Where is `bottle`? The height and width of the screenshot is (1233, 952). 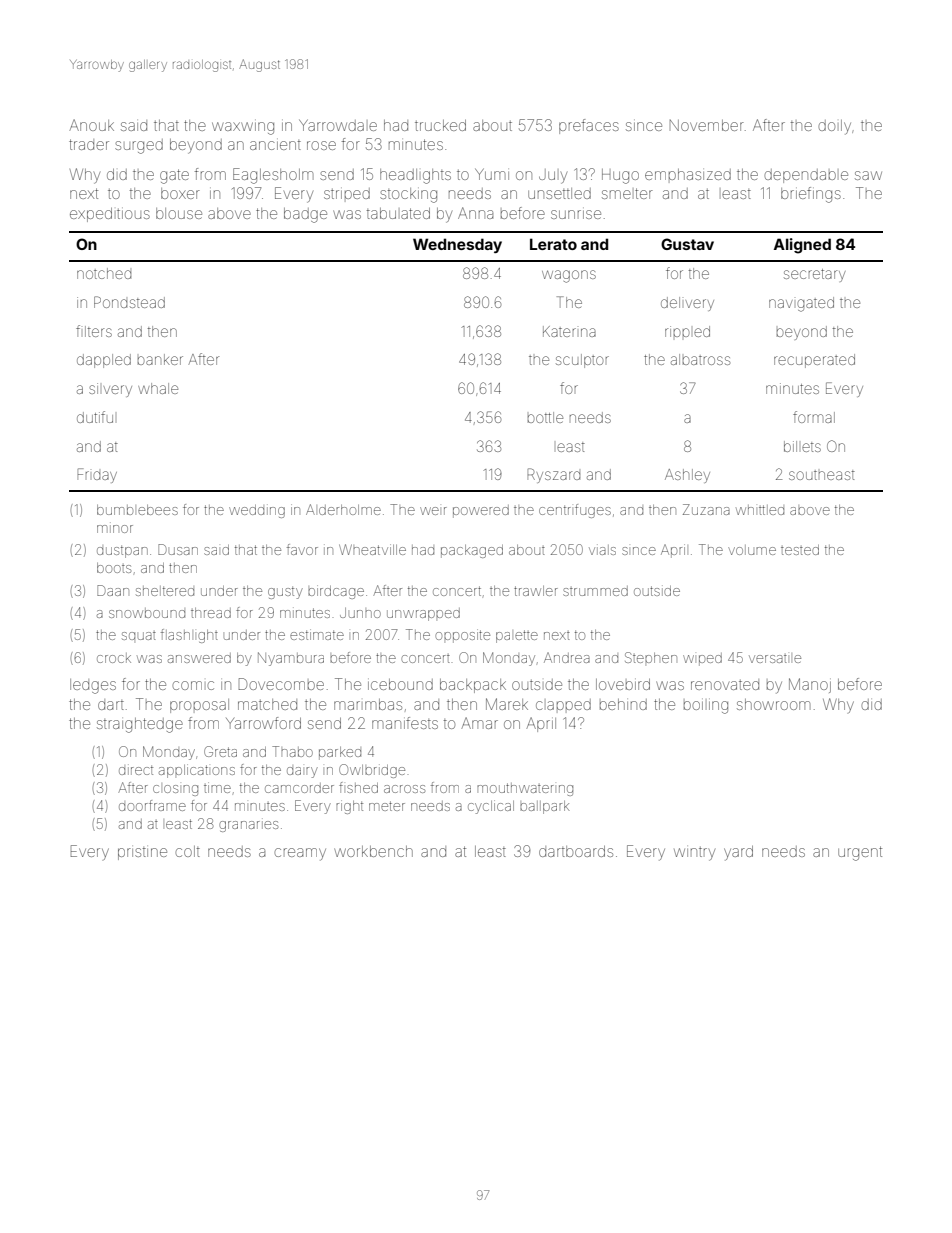
bottle is located at coordinates (545, 417).
